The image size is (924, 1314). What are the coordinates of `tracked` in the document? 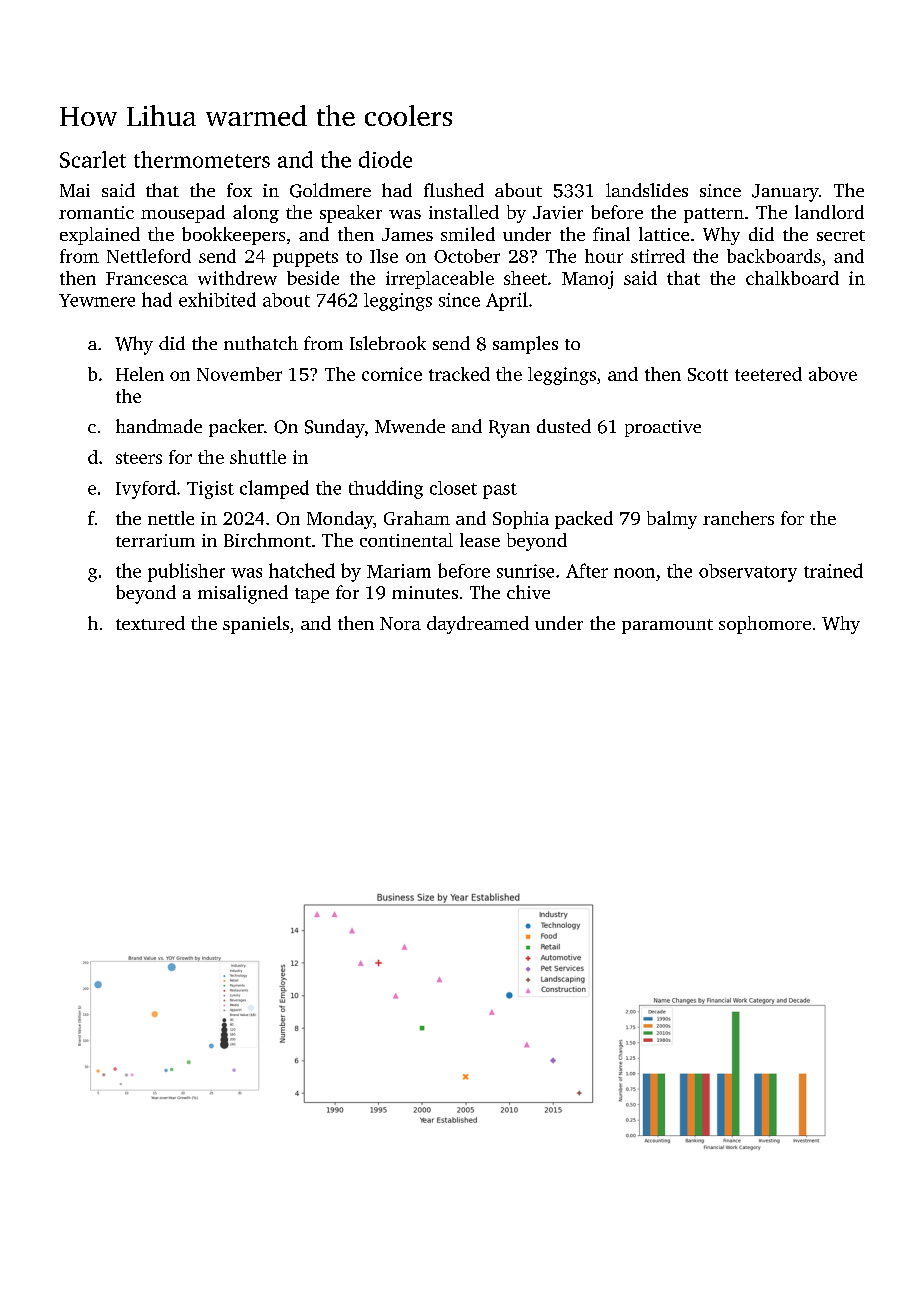 It's located at (459, 374).
